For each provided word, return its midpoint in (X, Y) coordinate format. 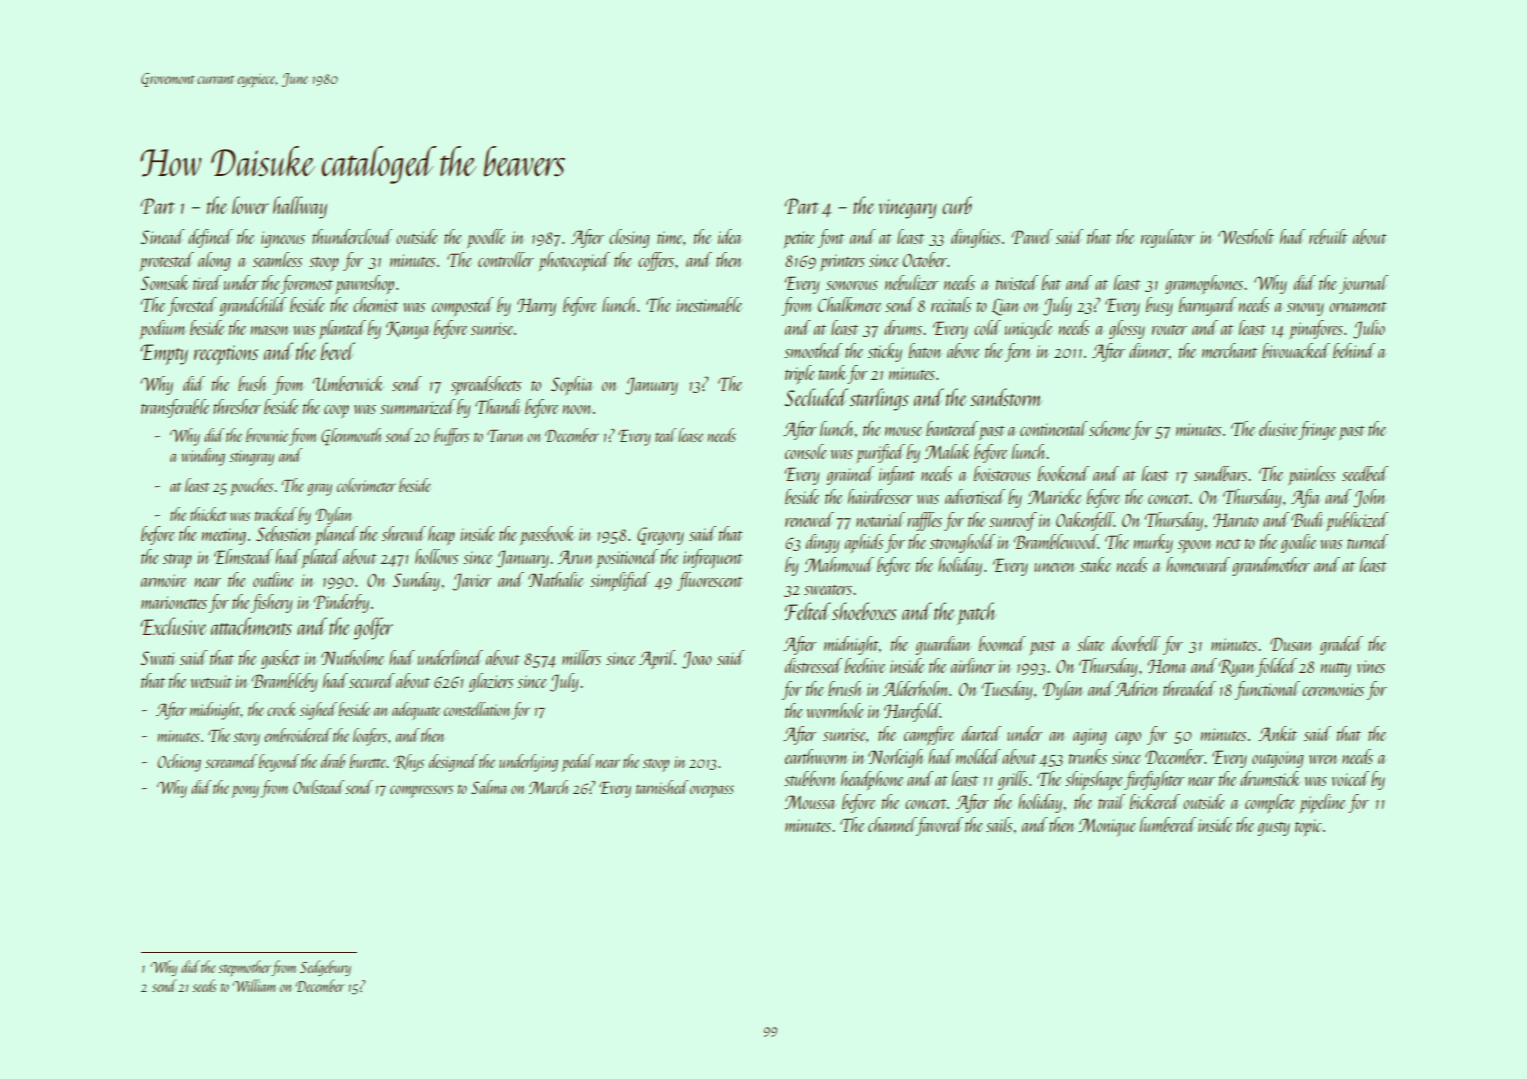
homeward (1198, 564)
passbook (547, 535)
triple (800, 374)
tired (207, 282)
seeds (204, 985)
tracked (276, 514)
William (253, 985)
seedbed (1365, 473)
